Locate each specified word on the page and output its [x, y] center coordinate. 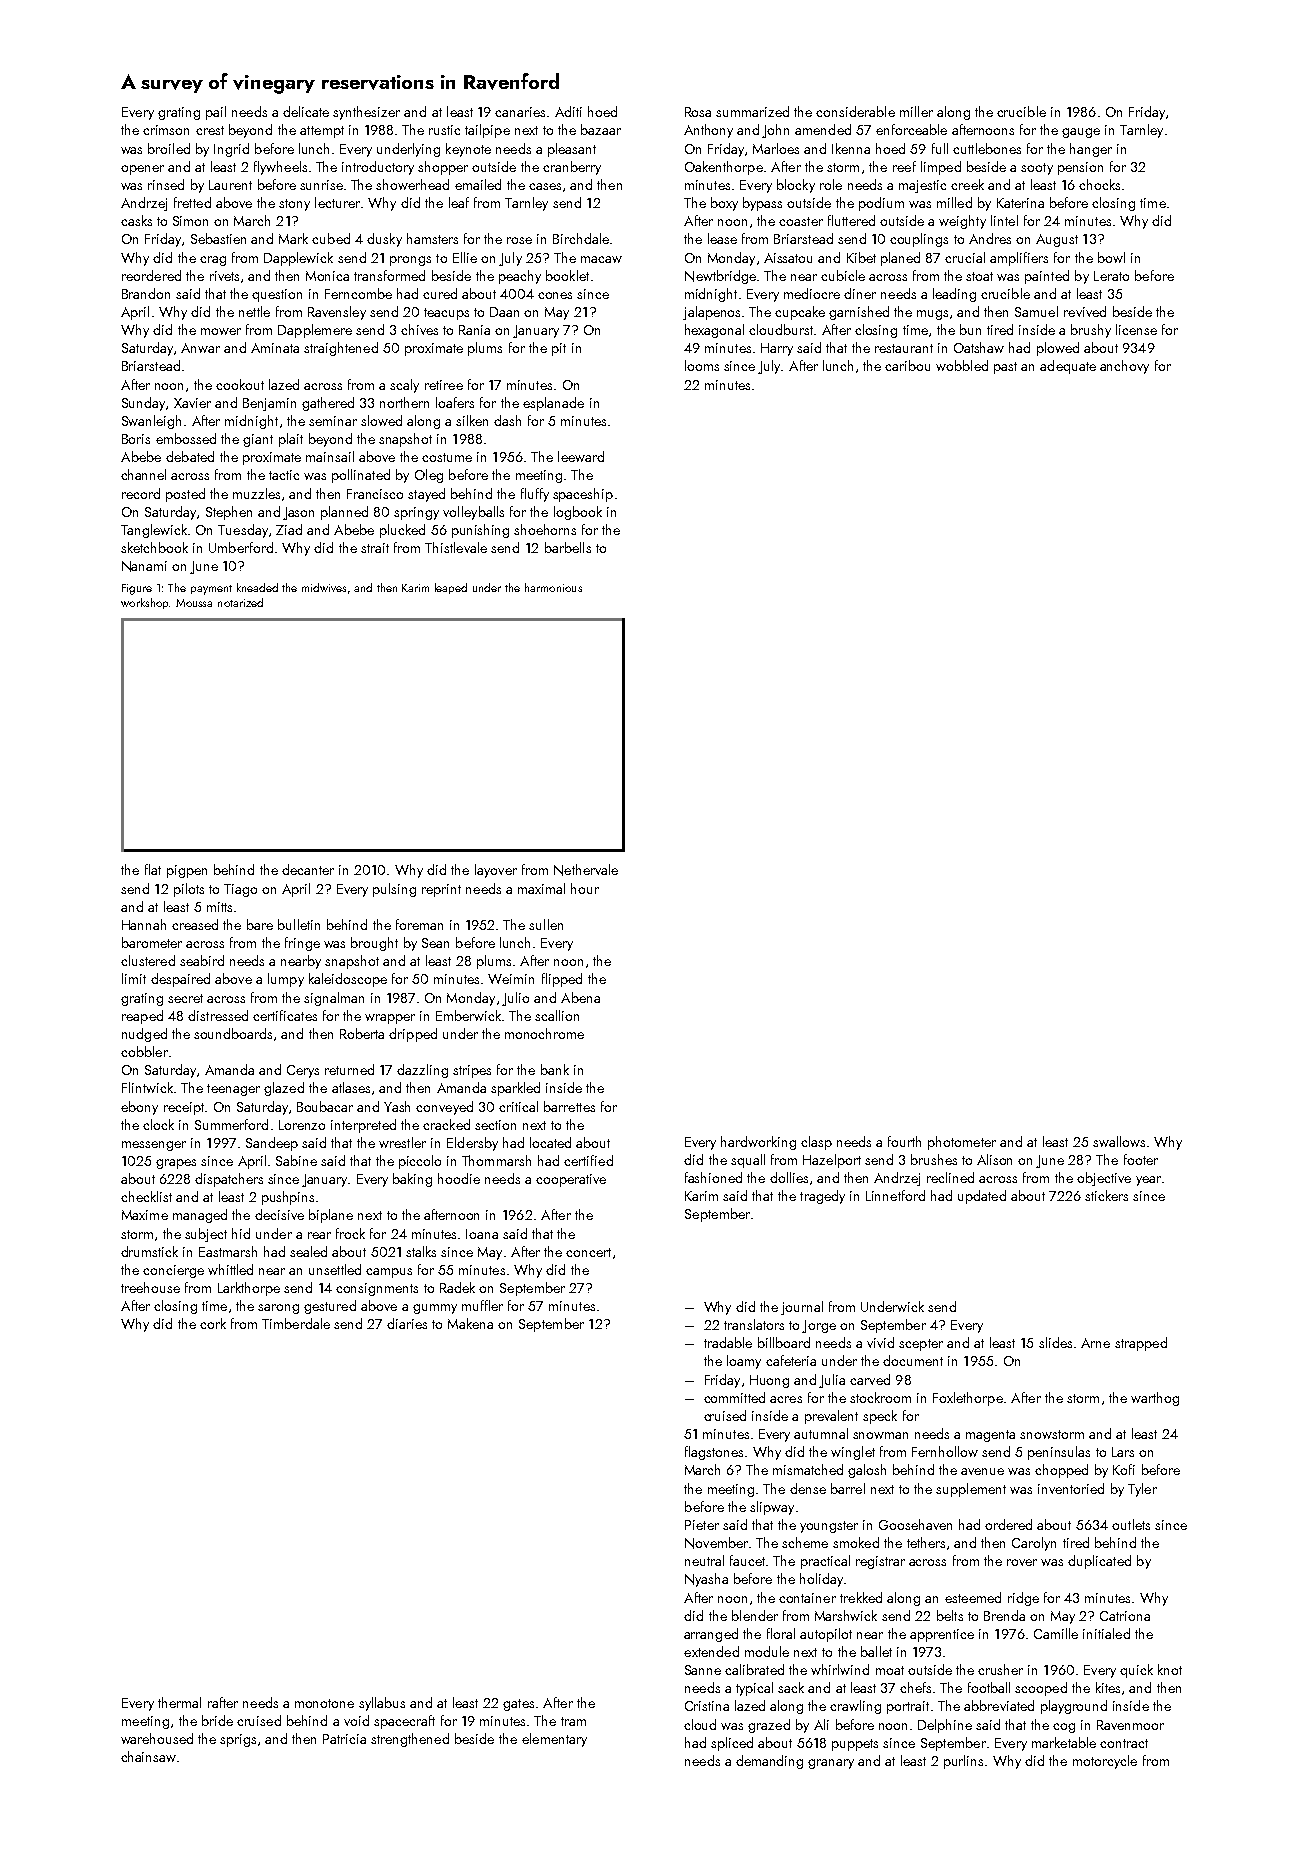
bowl [1111, 257]
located [550, 1142]
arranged [711, 1635]
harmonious [553, 587]
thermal [179, 1702]
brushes [934, 1159]
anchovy [1124, 367]
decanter [308, 869]
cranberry [572, 168]
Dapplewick [298, 259]
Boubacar [325, 1106]
